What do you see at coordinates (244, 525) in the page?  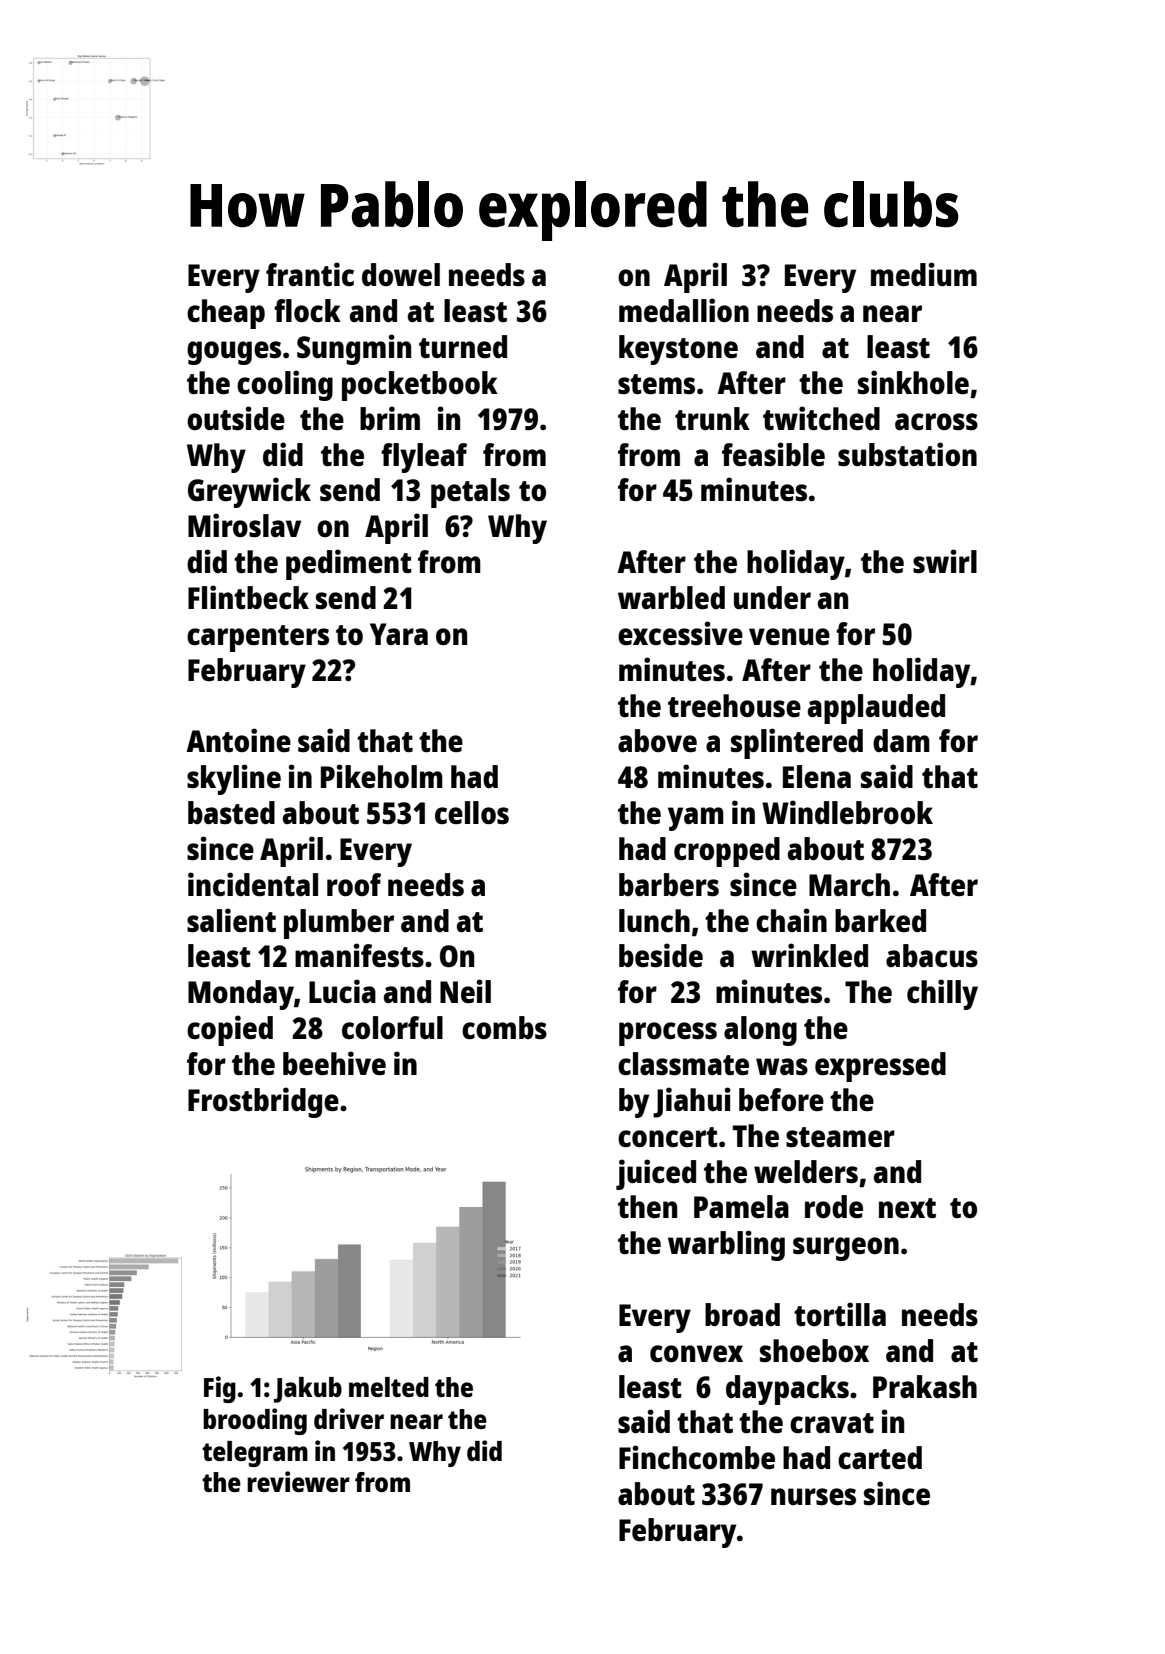 I see `Miroslav` at bounding box center [244, 525].
